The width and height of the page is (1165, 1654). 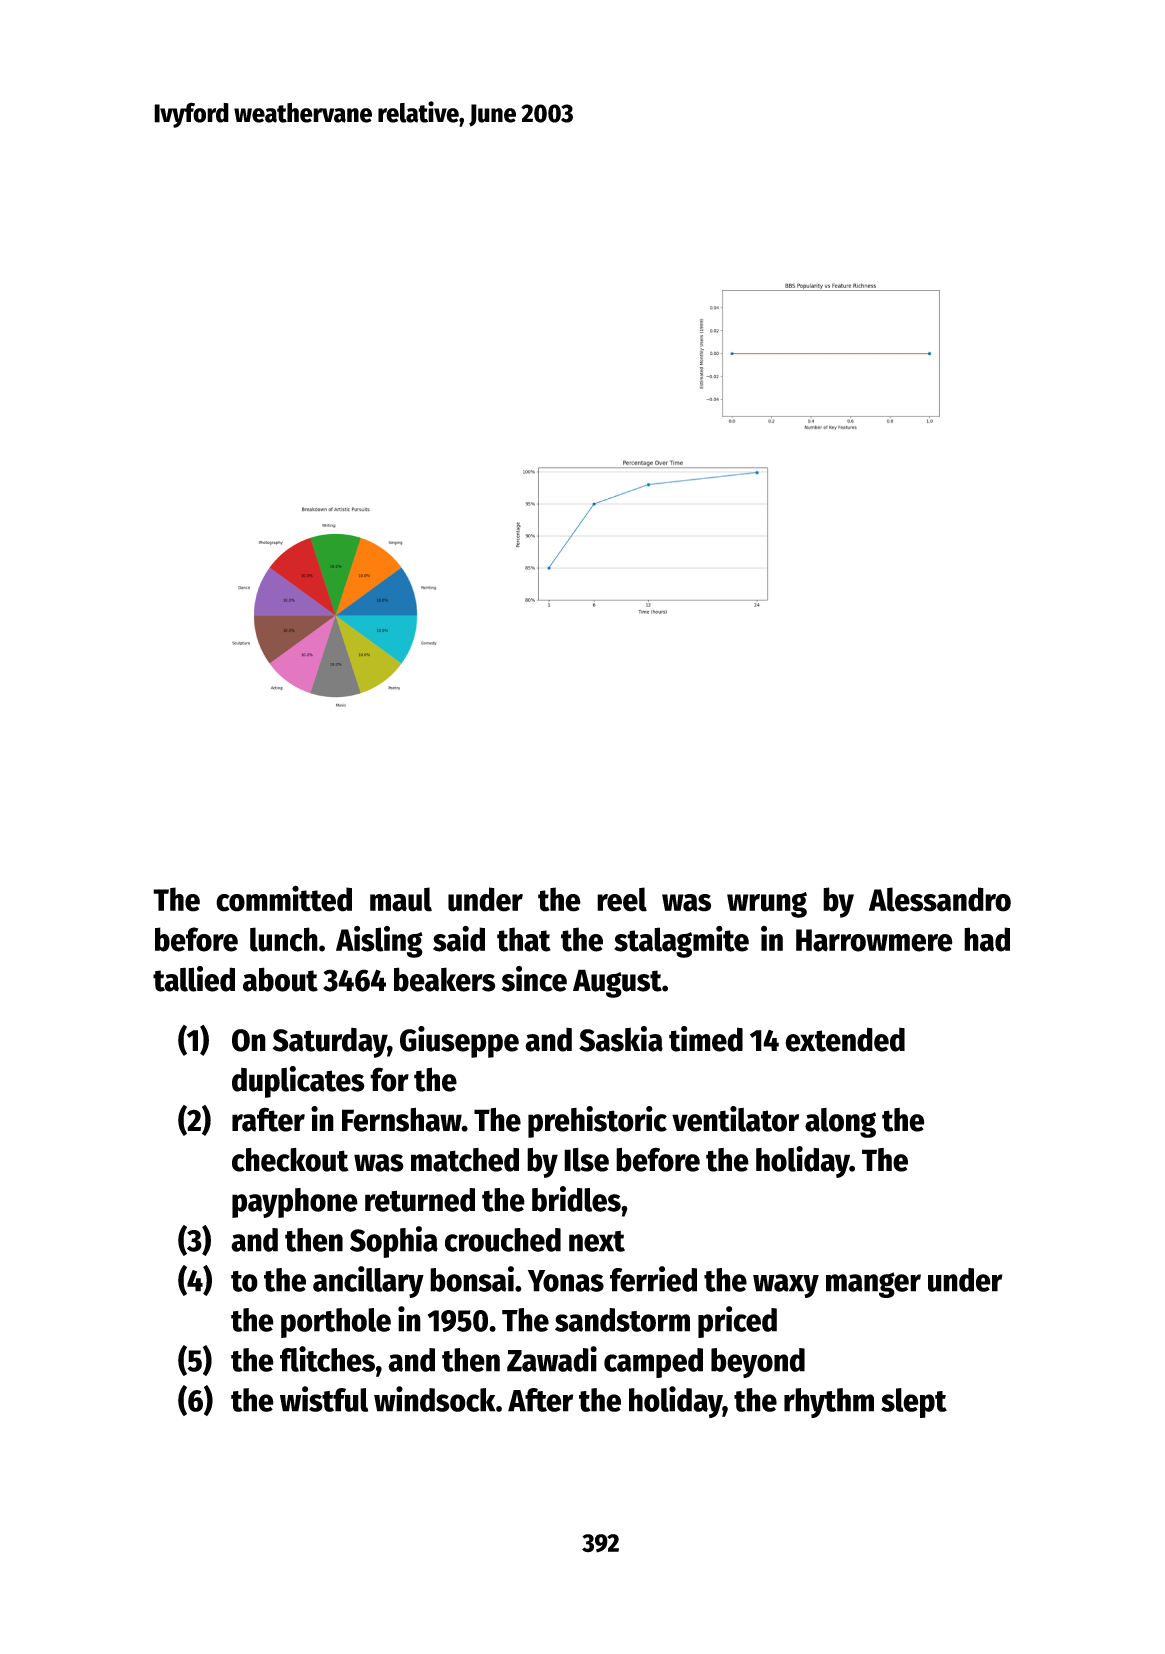 I want to click on wrung, so click(x=767, y=905).
